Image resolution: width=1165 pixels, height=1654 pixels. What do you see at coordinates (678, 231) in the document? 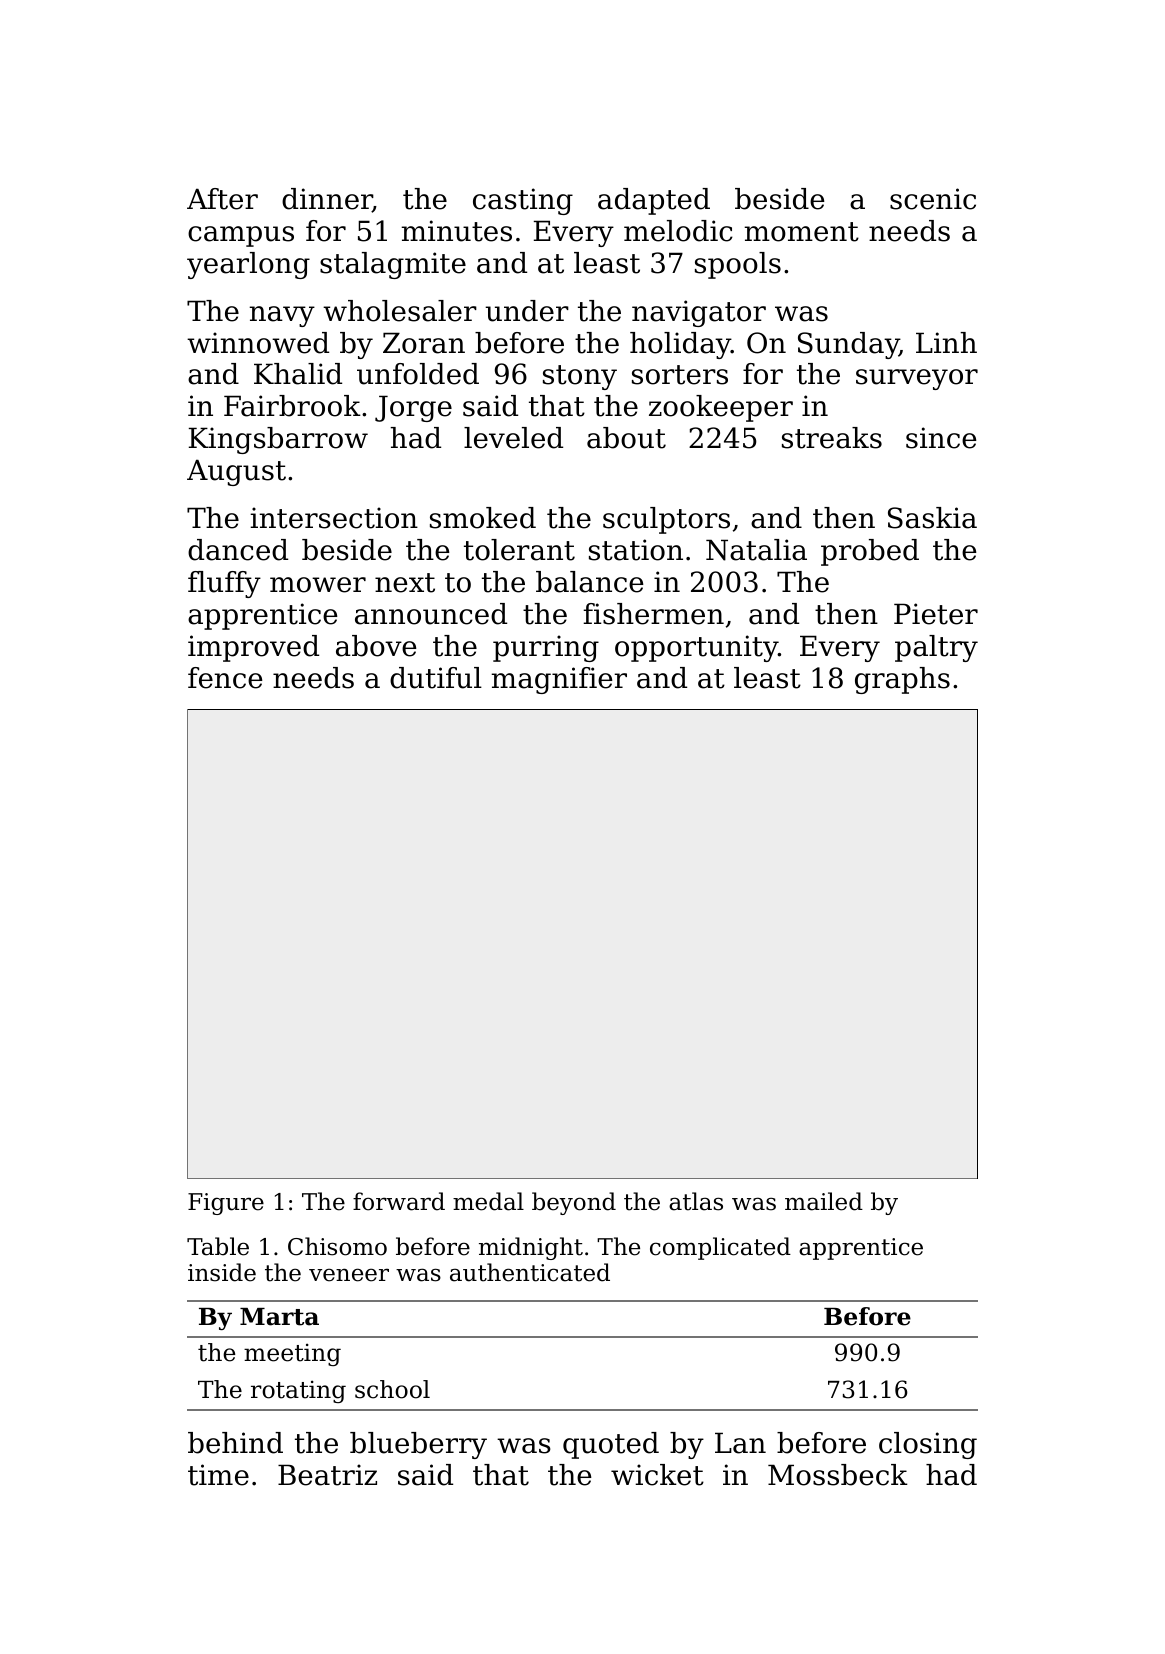
I see `melodic` at bounding box center [678, 231].
